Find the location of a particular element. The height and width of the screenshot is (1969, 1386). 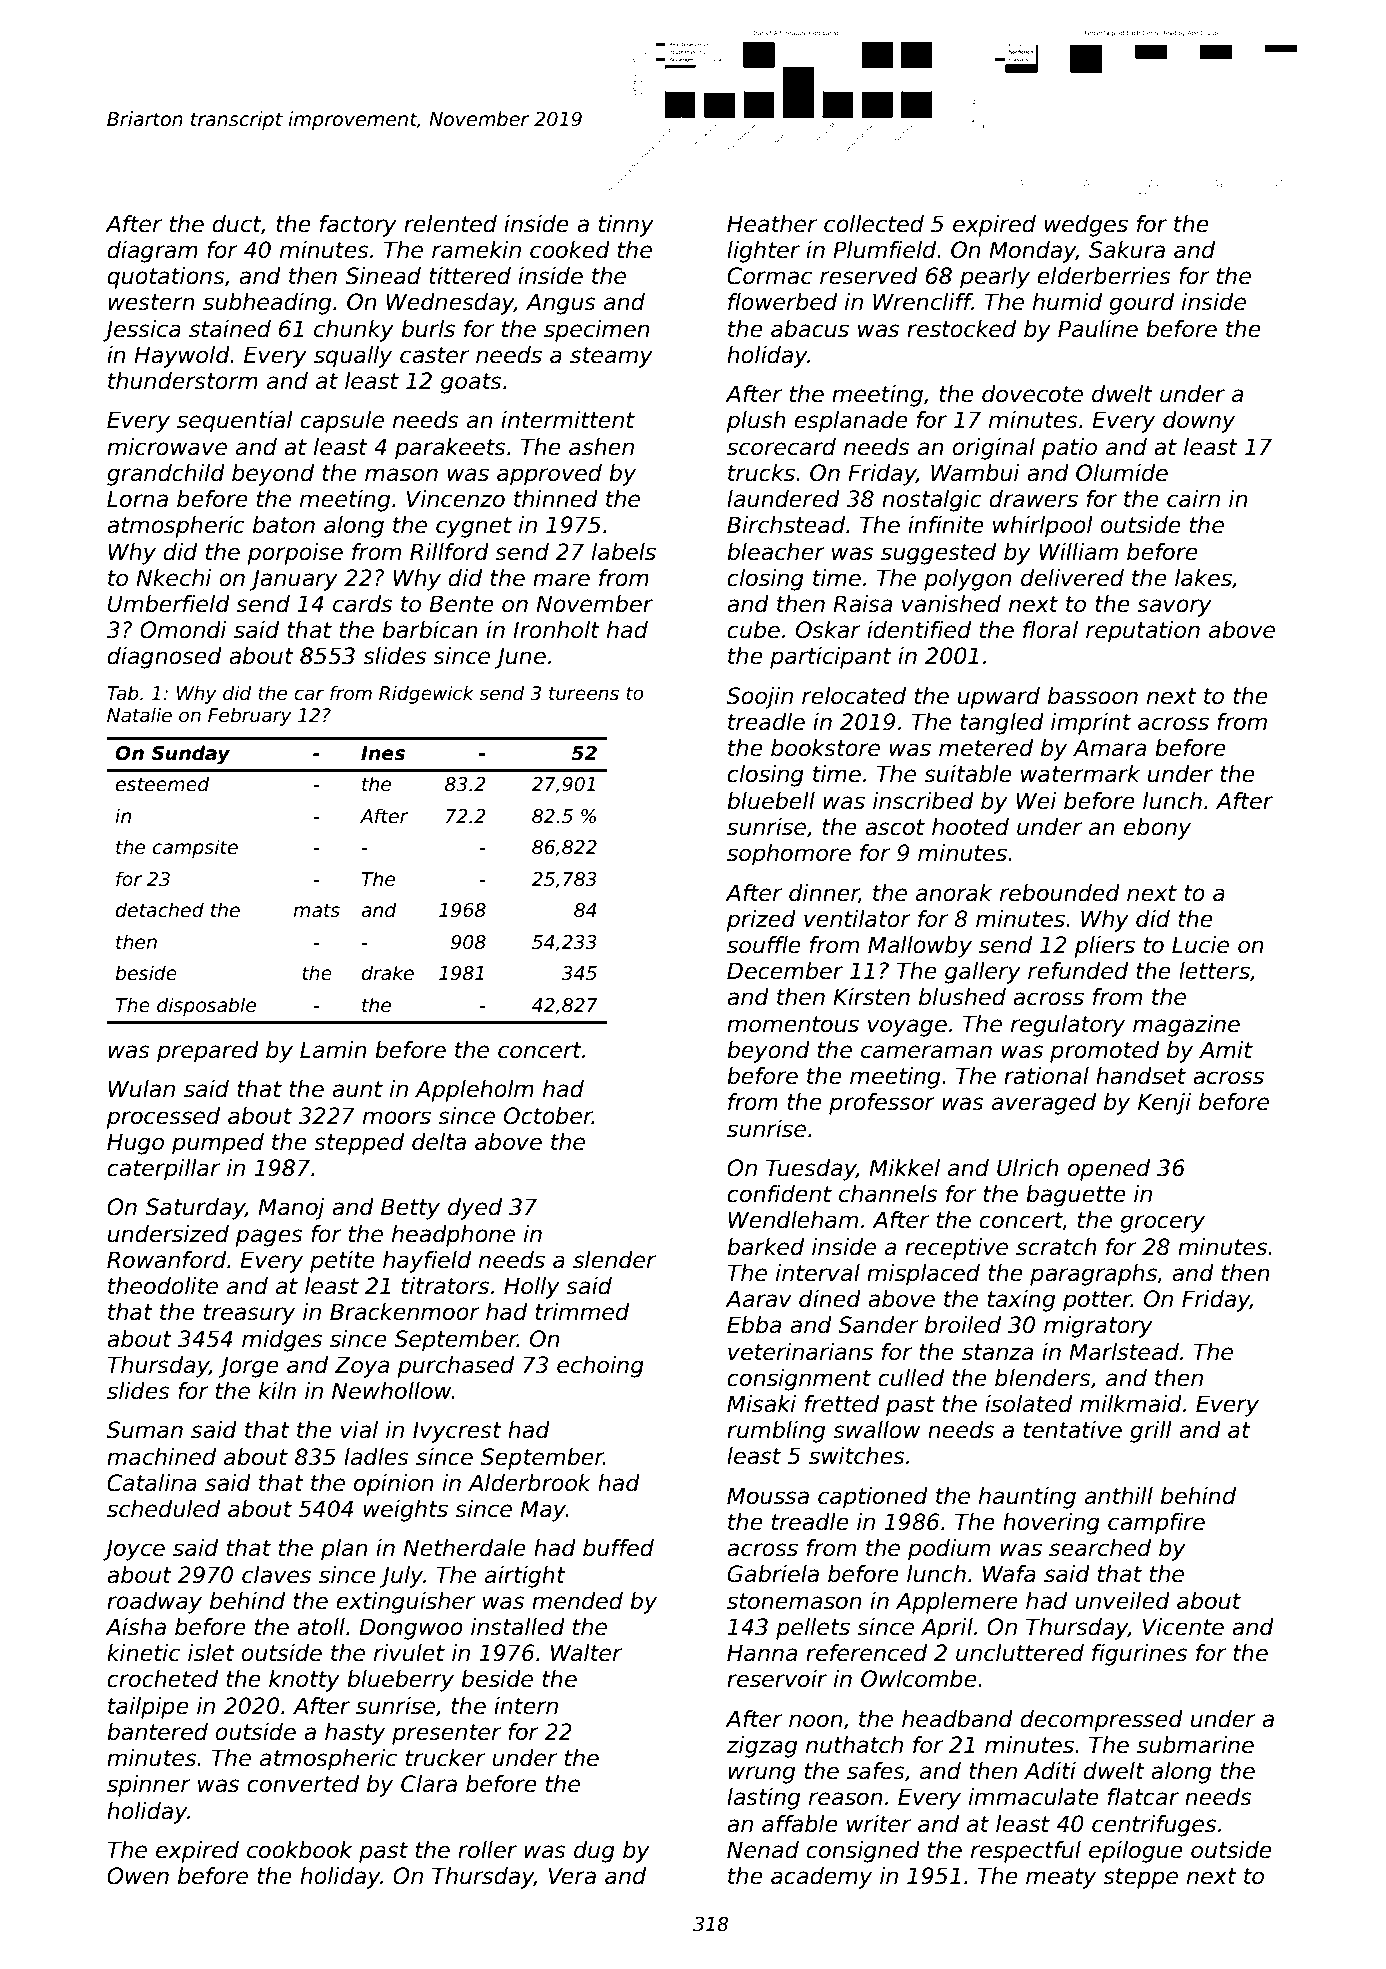

tinny is located at coordinates (626, 226).
